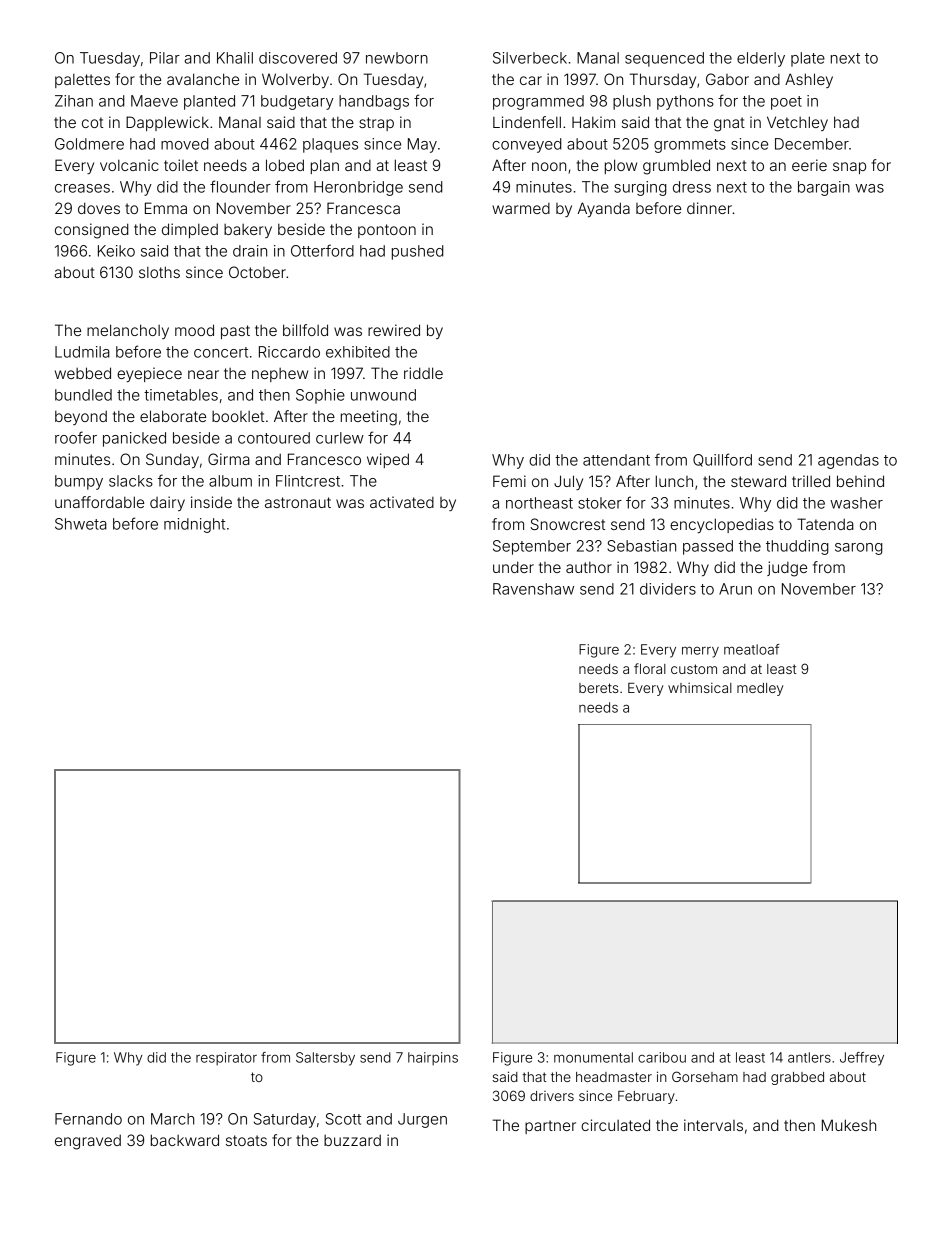  I want to click on rewired, so click(394, 330).
